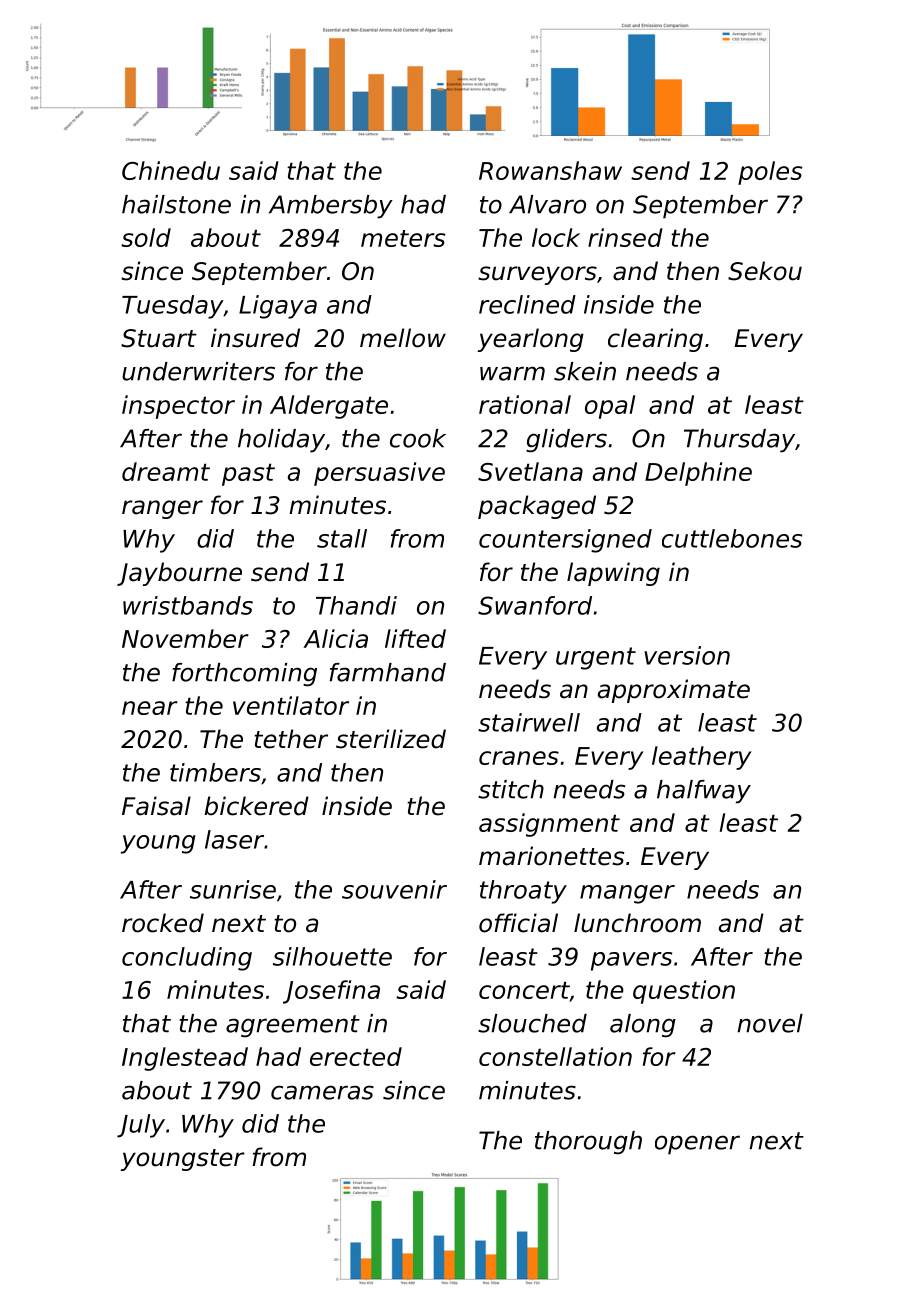  Describe the element at coordinates (627, 894) in the screenshot. I see `manger` at that location.
